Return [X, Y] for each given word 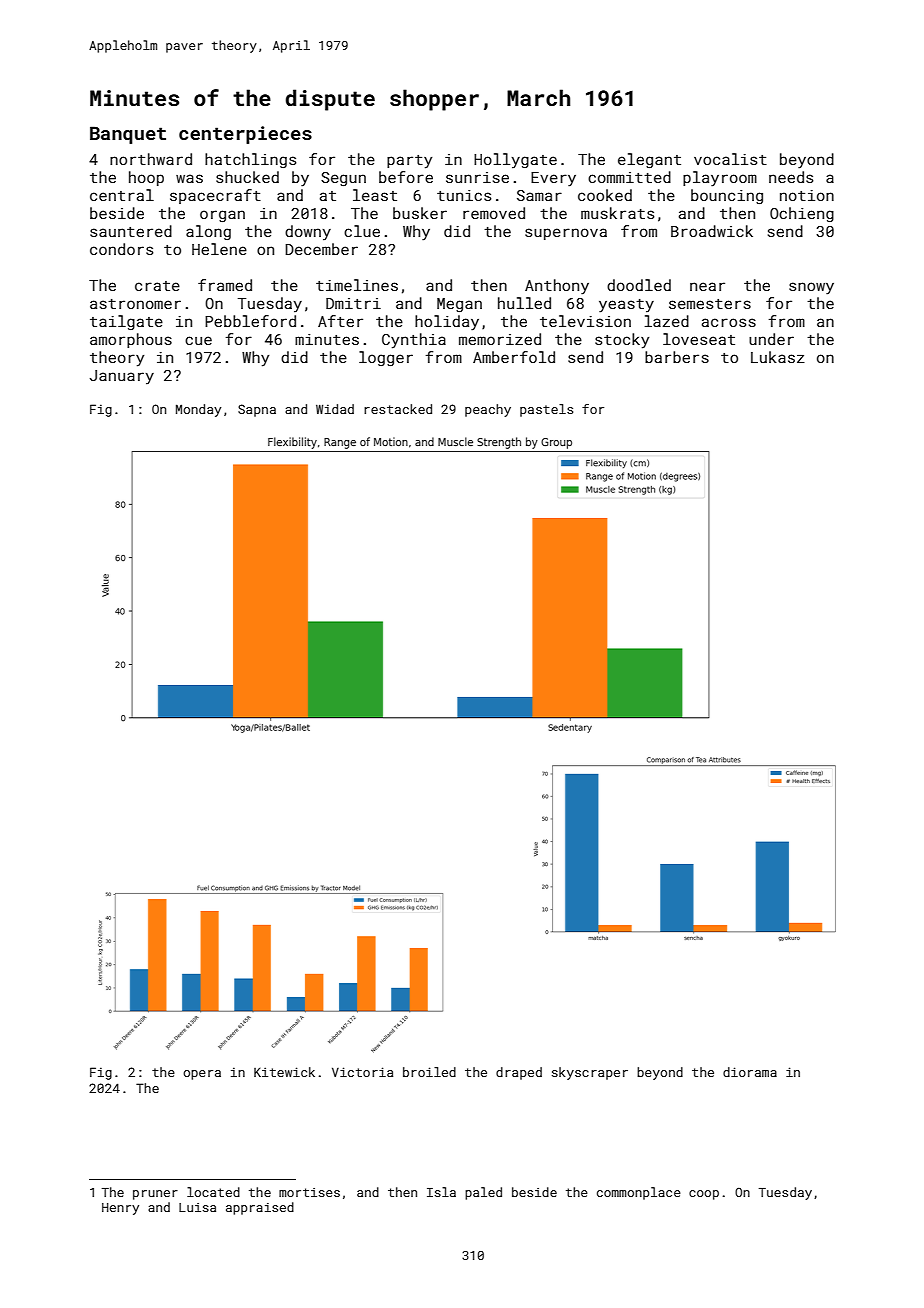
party [409, 162]
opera [202, 1075]
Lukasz [778, 357]
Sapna [257, 410]
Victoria [362, 1072]
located [213, 1192]
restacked [398, 409]
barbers [677, 357]
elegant [649, 160]
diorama [750, 1072]
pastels [546, 410]
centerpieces [245, 135]
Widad [335, 409]
